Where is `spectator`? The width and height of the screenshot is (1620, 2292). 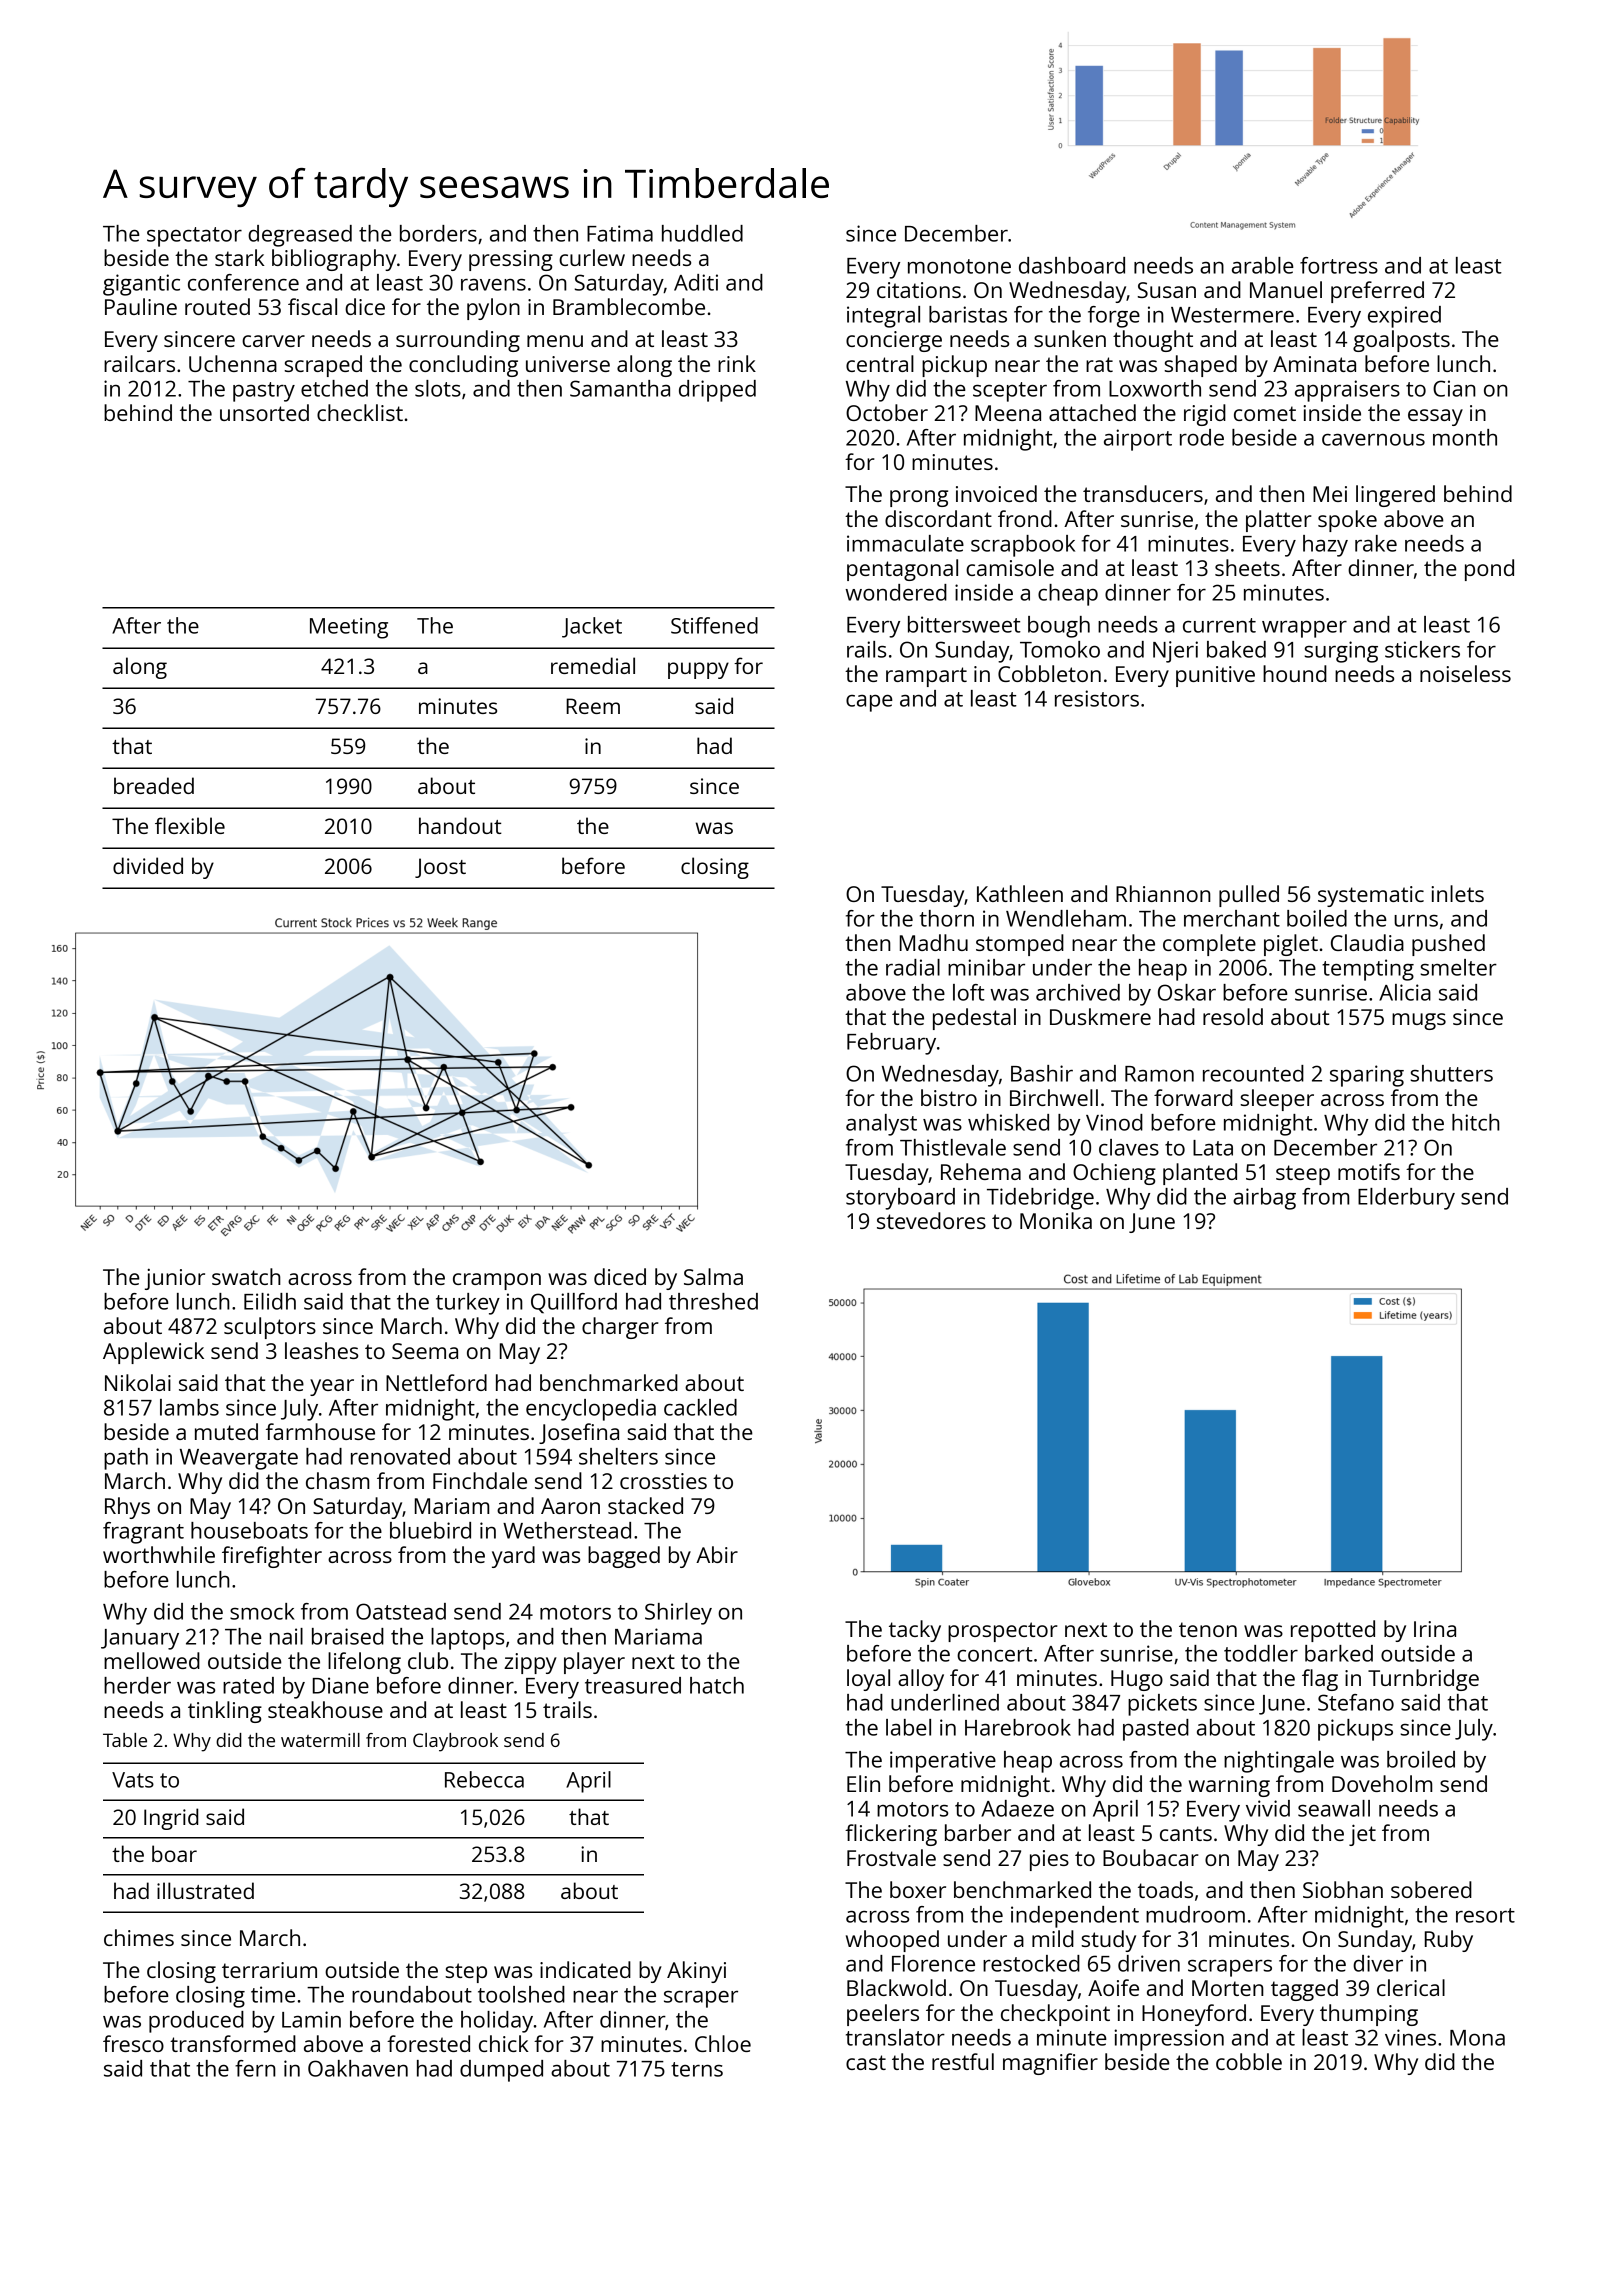
spectator is located at coordinates (194, 237).
